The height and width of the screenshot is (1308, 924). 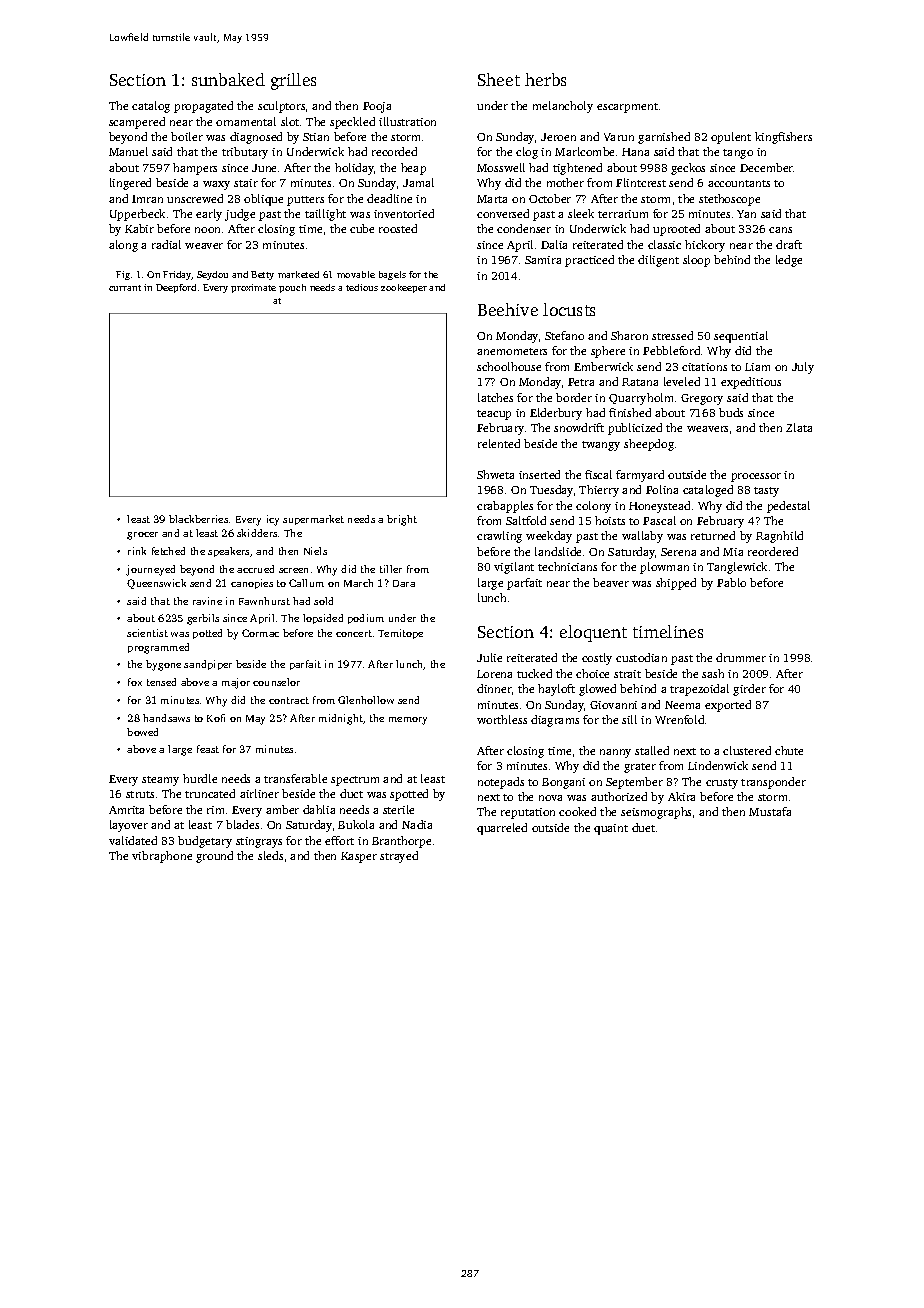 I want to click on transponder, so click(x=773, y=783).
